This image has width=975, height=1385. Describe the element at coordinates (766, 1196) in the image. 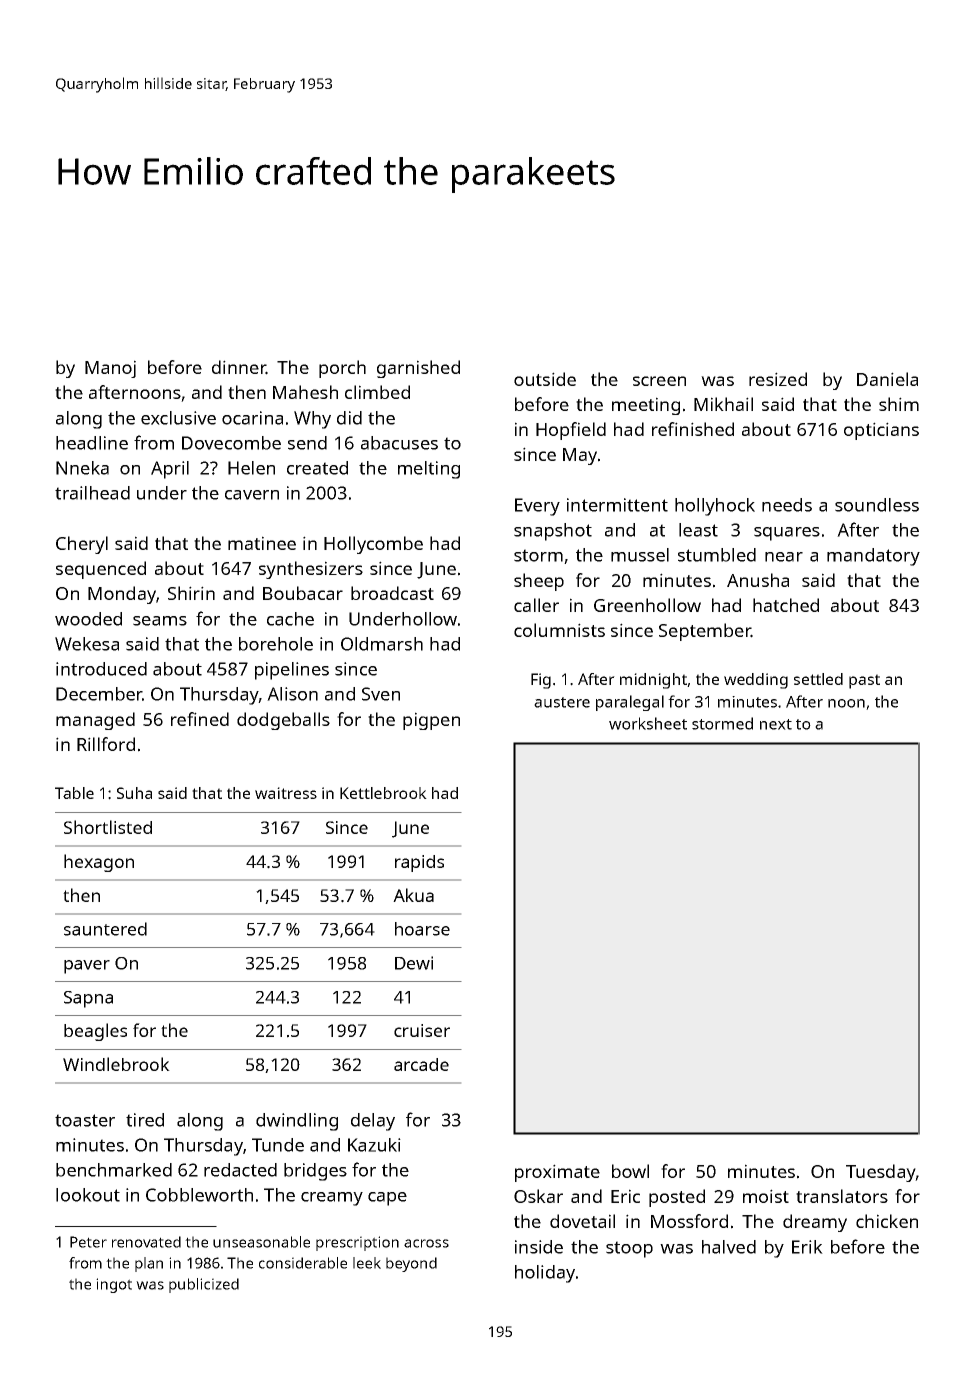

I see `moist` at that location.
